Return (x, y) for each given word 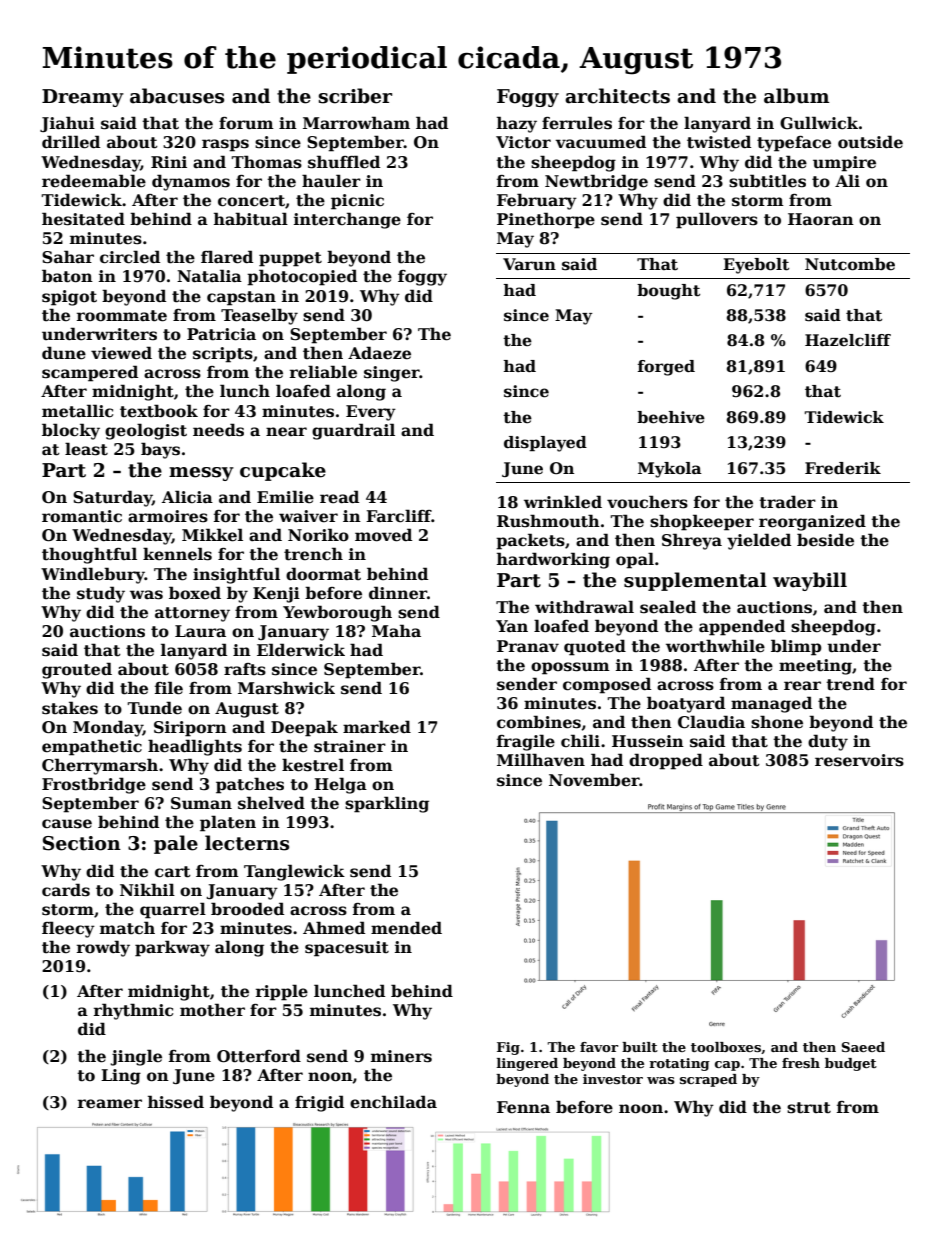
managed (771, 704)
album (796, 96)
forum (246, 123)
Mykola (670, 470)
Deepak (304, 728)
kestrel (313, 765)
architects (617, 96)
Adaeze (379, 353)
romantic (82, 516)
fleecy (68, 929)
